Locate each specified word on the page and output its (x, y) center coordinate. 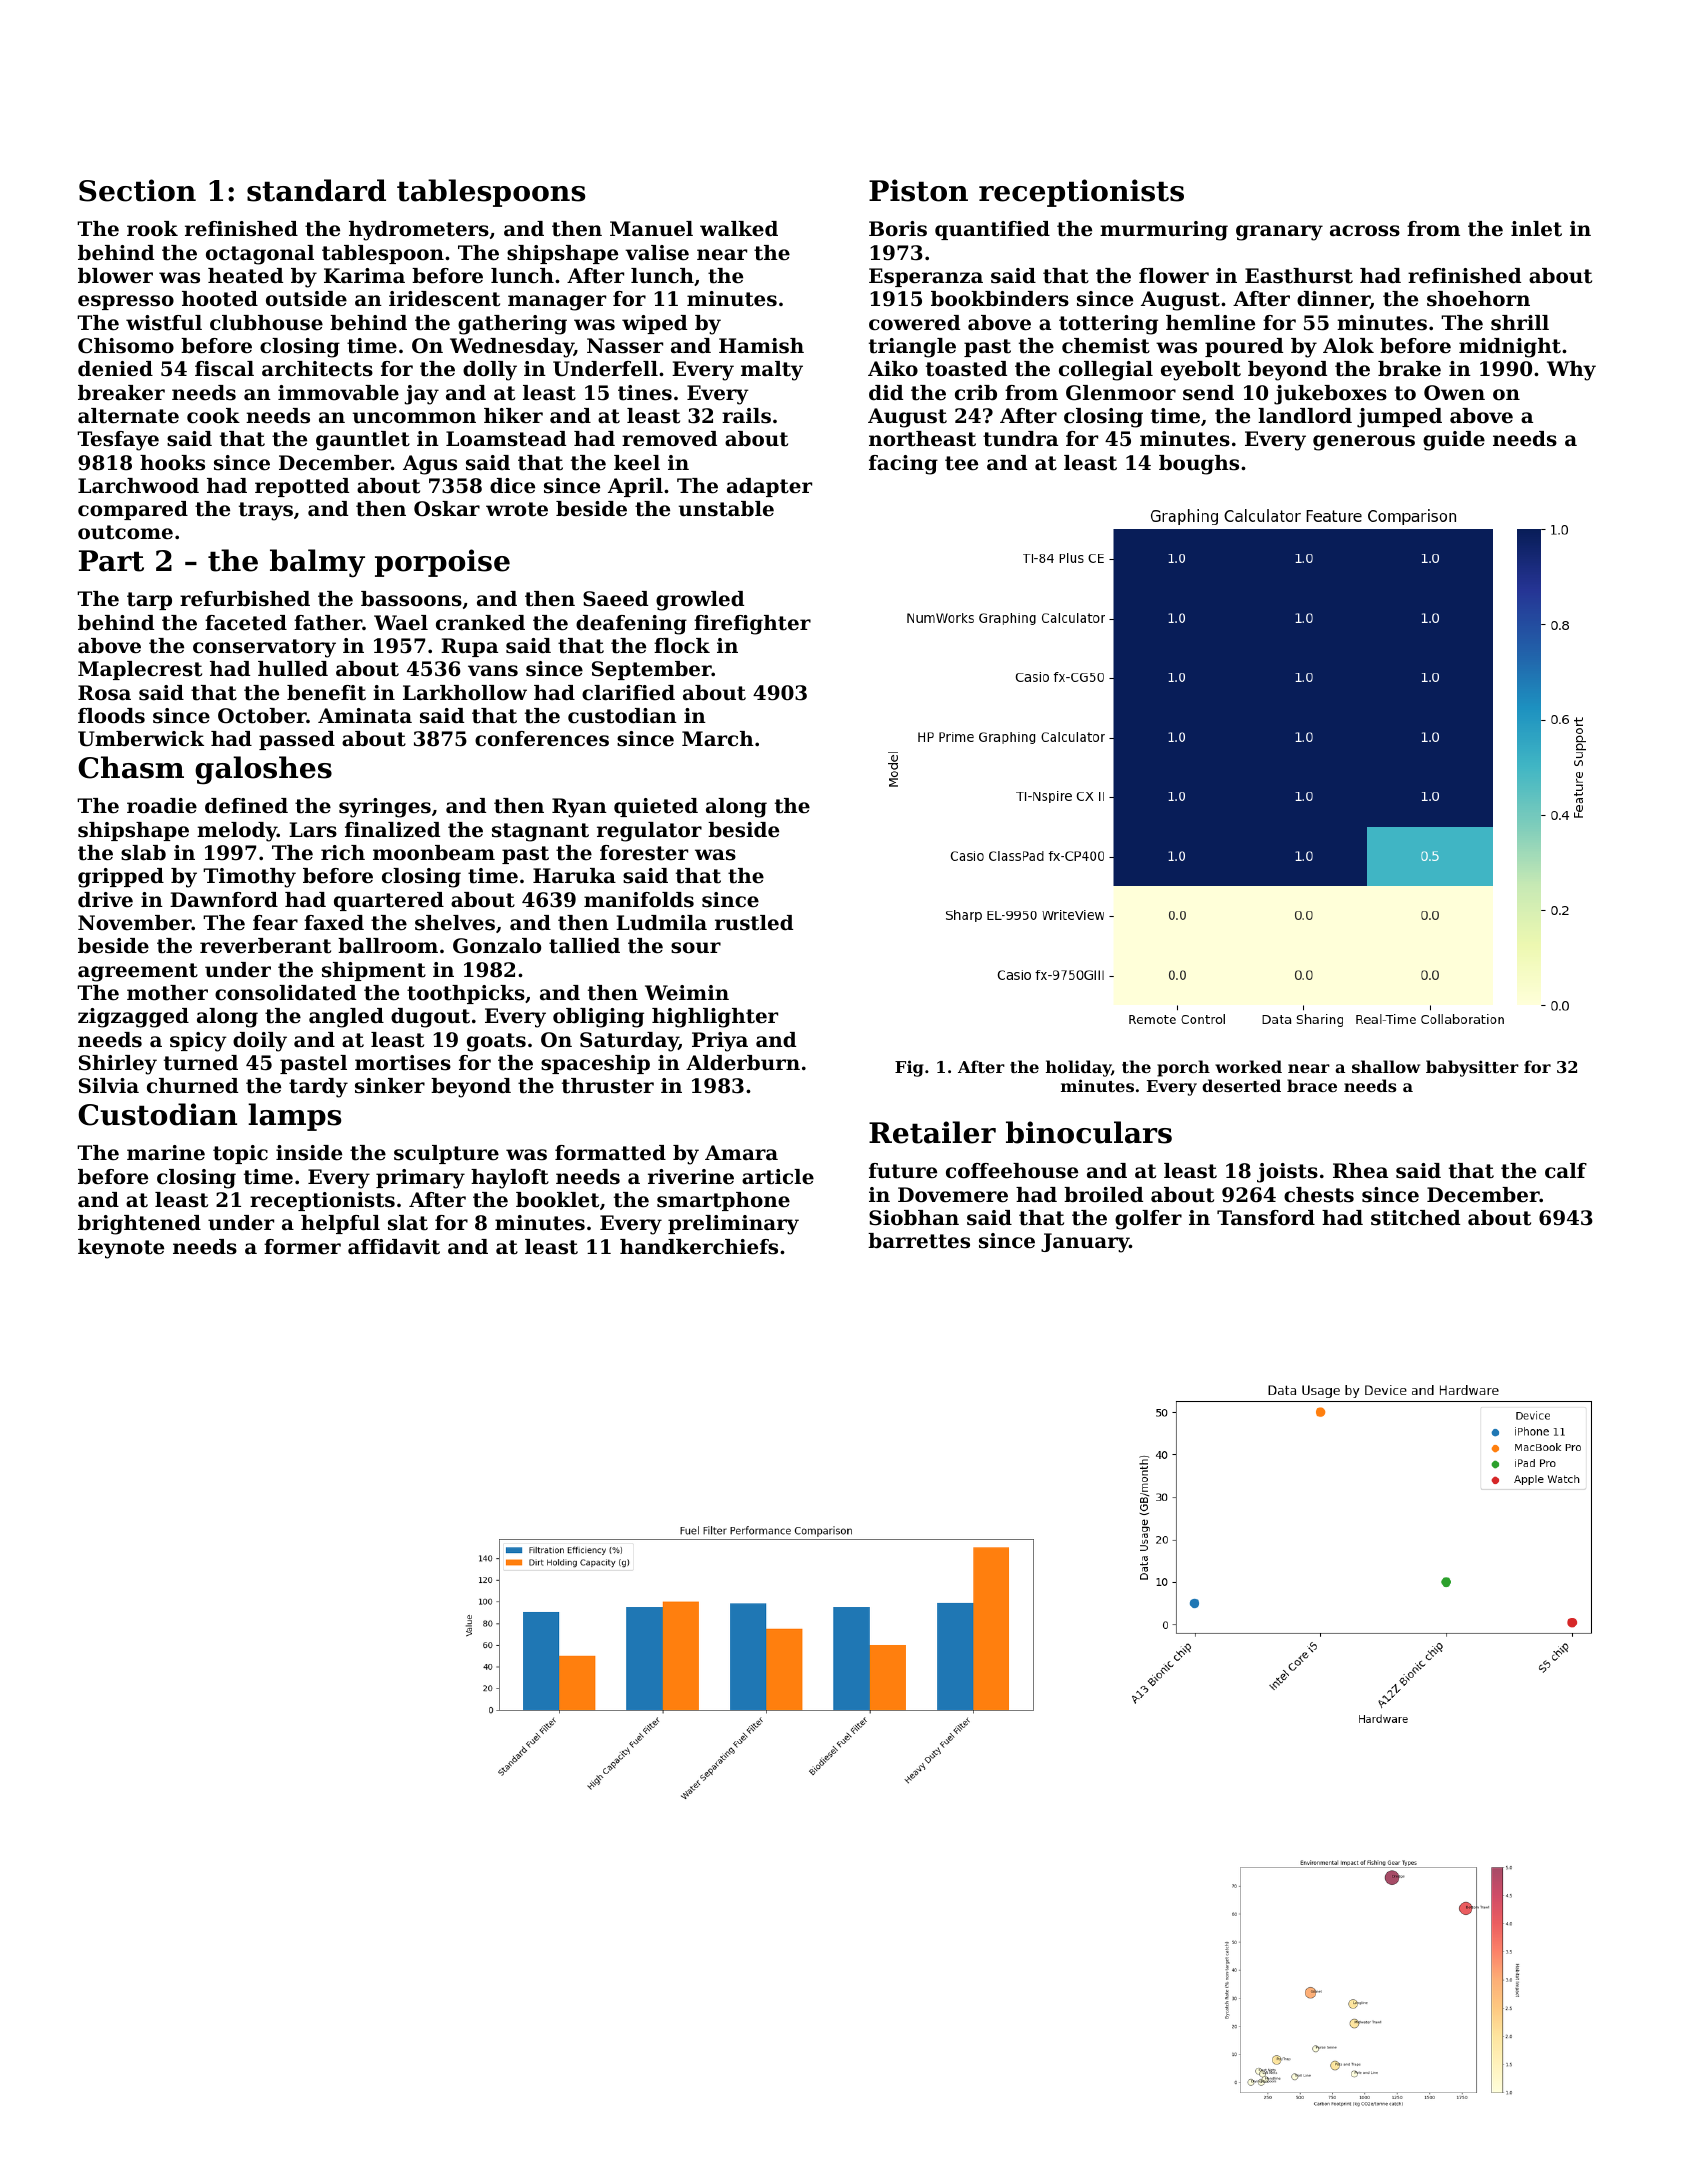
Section (137, 190)
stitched (1415, 1218)
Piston (918, 190)
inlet (1536, 229)
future (903, 1171)
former (302, 1247)
